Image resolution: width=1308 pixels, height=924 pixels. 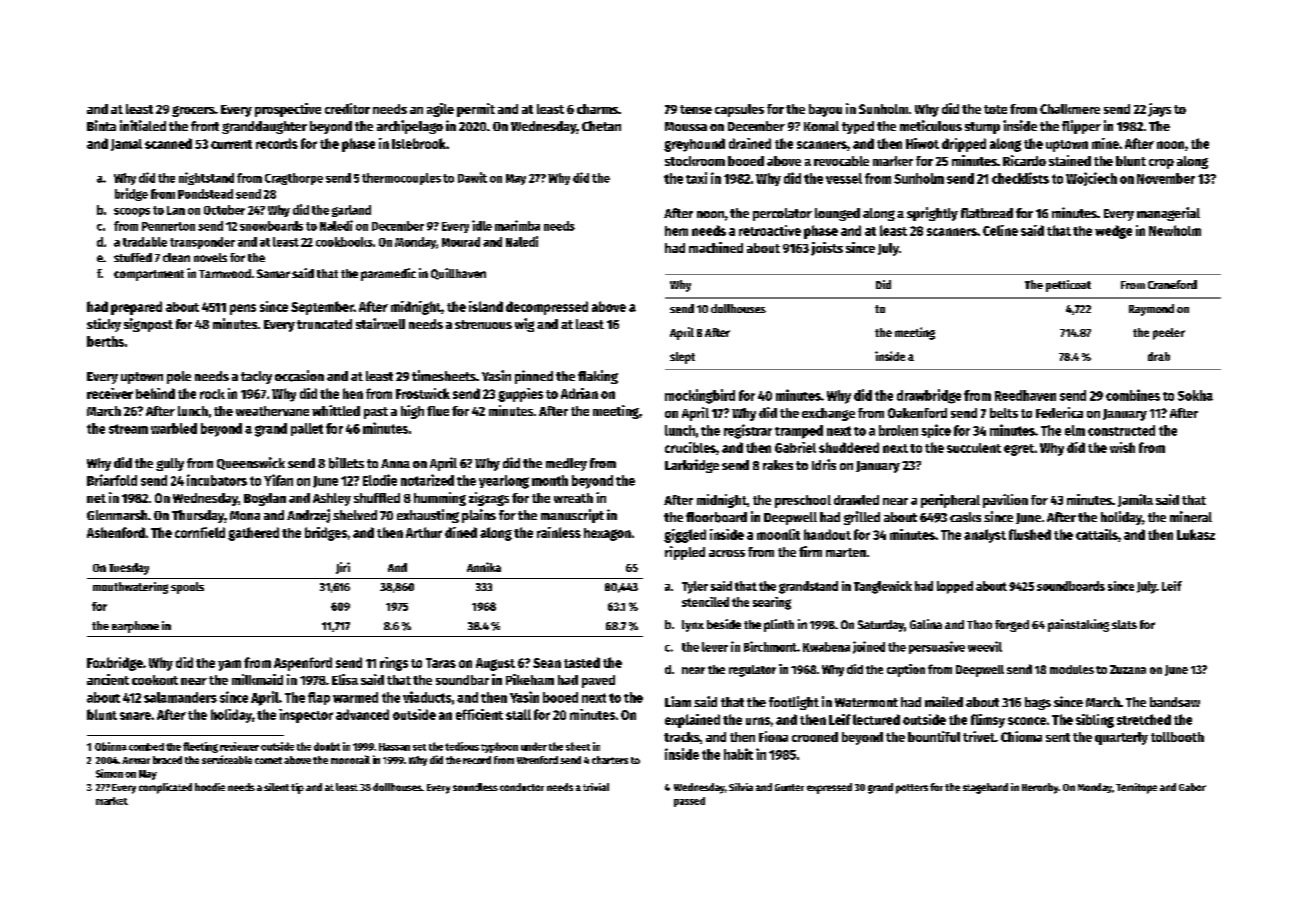 What do you see at coordinates (155, 393) in the image?
I see `behind` at bounding box center [155, 393].
